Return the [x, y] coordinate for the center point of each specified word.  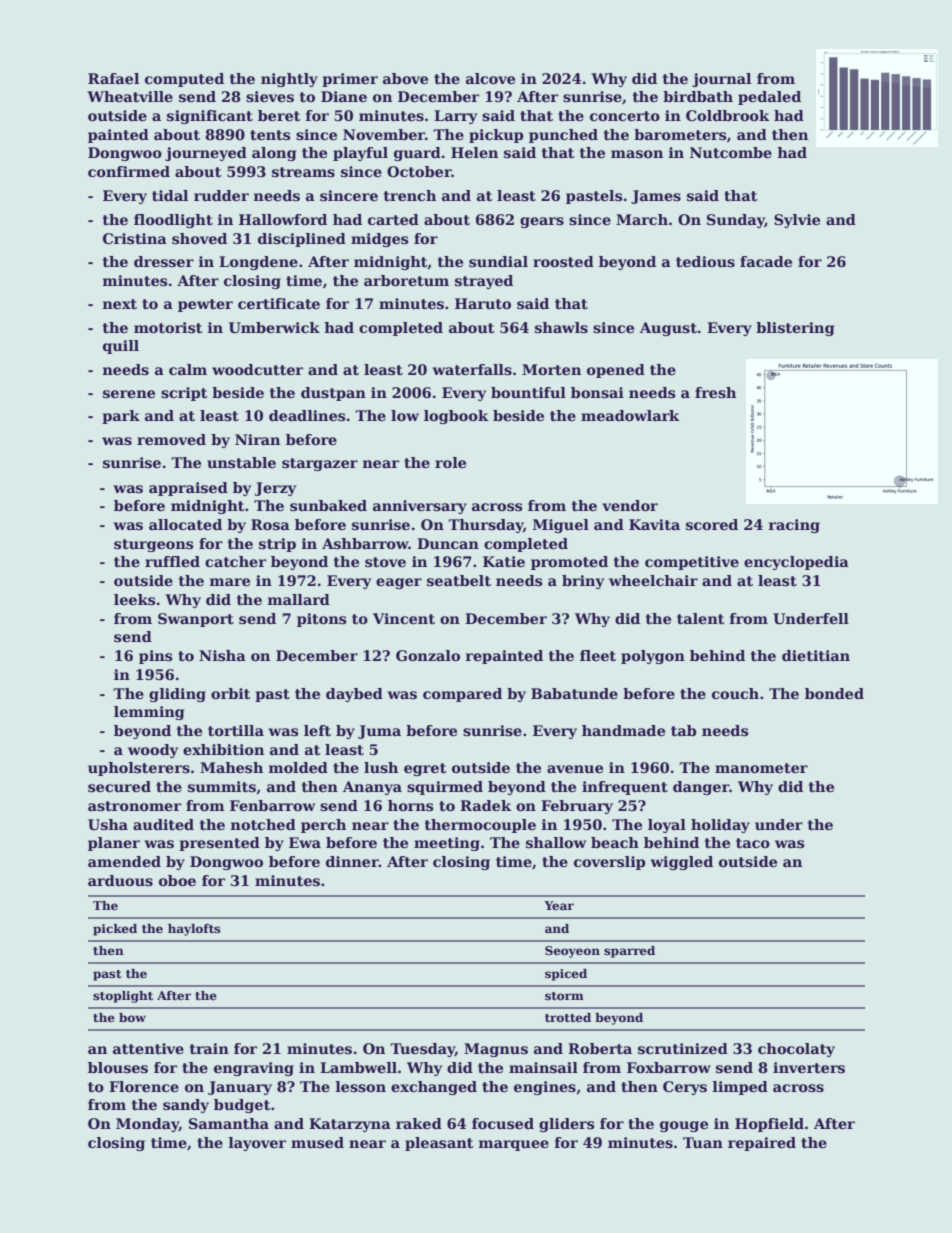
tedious [705, 261]
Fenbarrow [272, 805]
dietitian [816, 655]
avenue [575, 769]
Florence [144, 1086]
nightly [289, 80]
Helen [474, 152]
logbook [456, 417]
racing [794, 526]
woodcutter [257, 369]
